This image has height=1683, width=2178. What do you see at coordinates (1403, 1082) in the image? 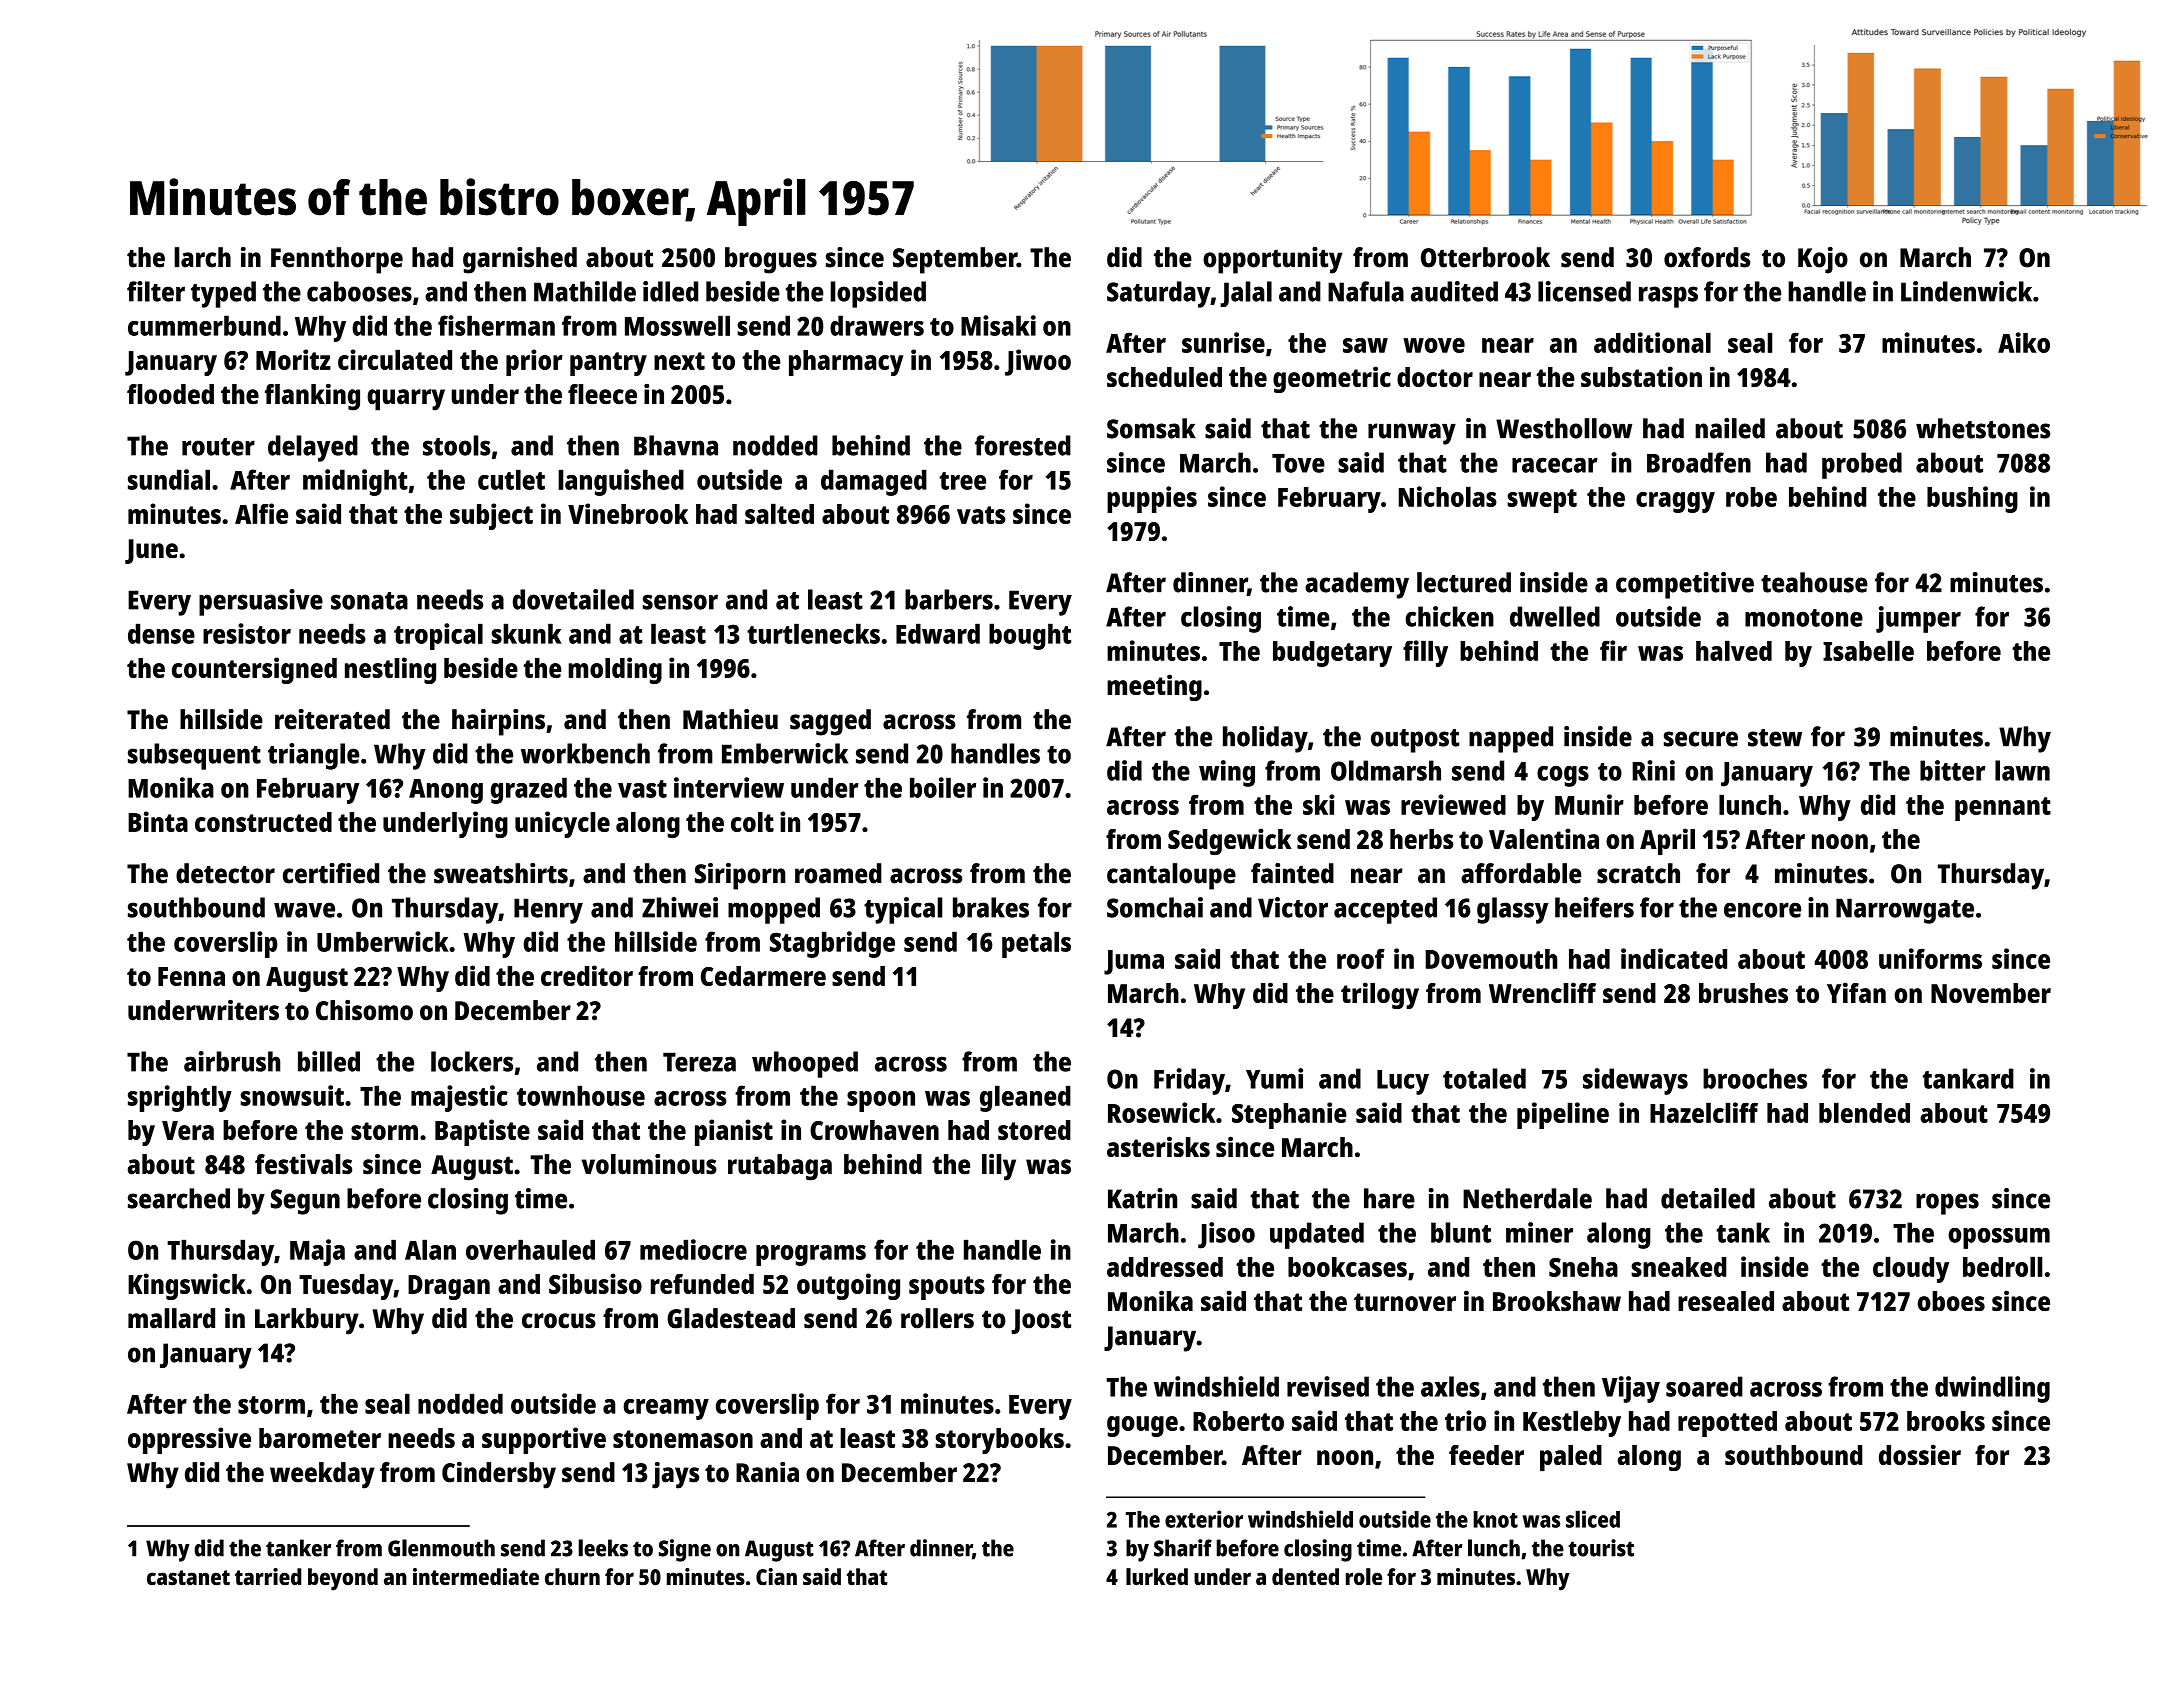
I see `Lucy` at bounding box center [1403, 1082].
